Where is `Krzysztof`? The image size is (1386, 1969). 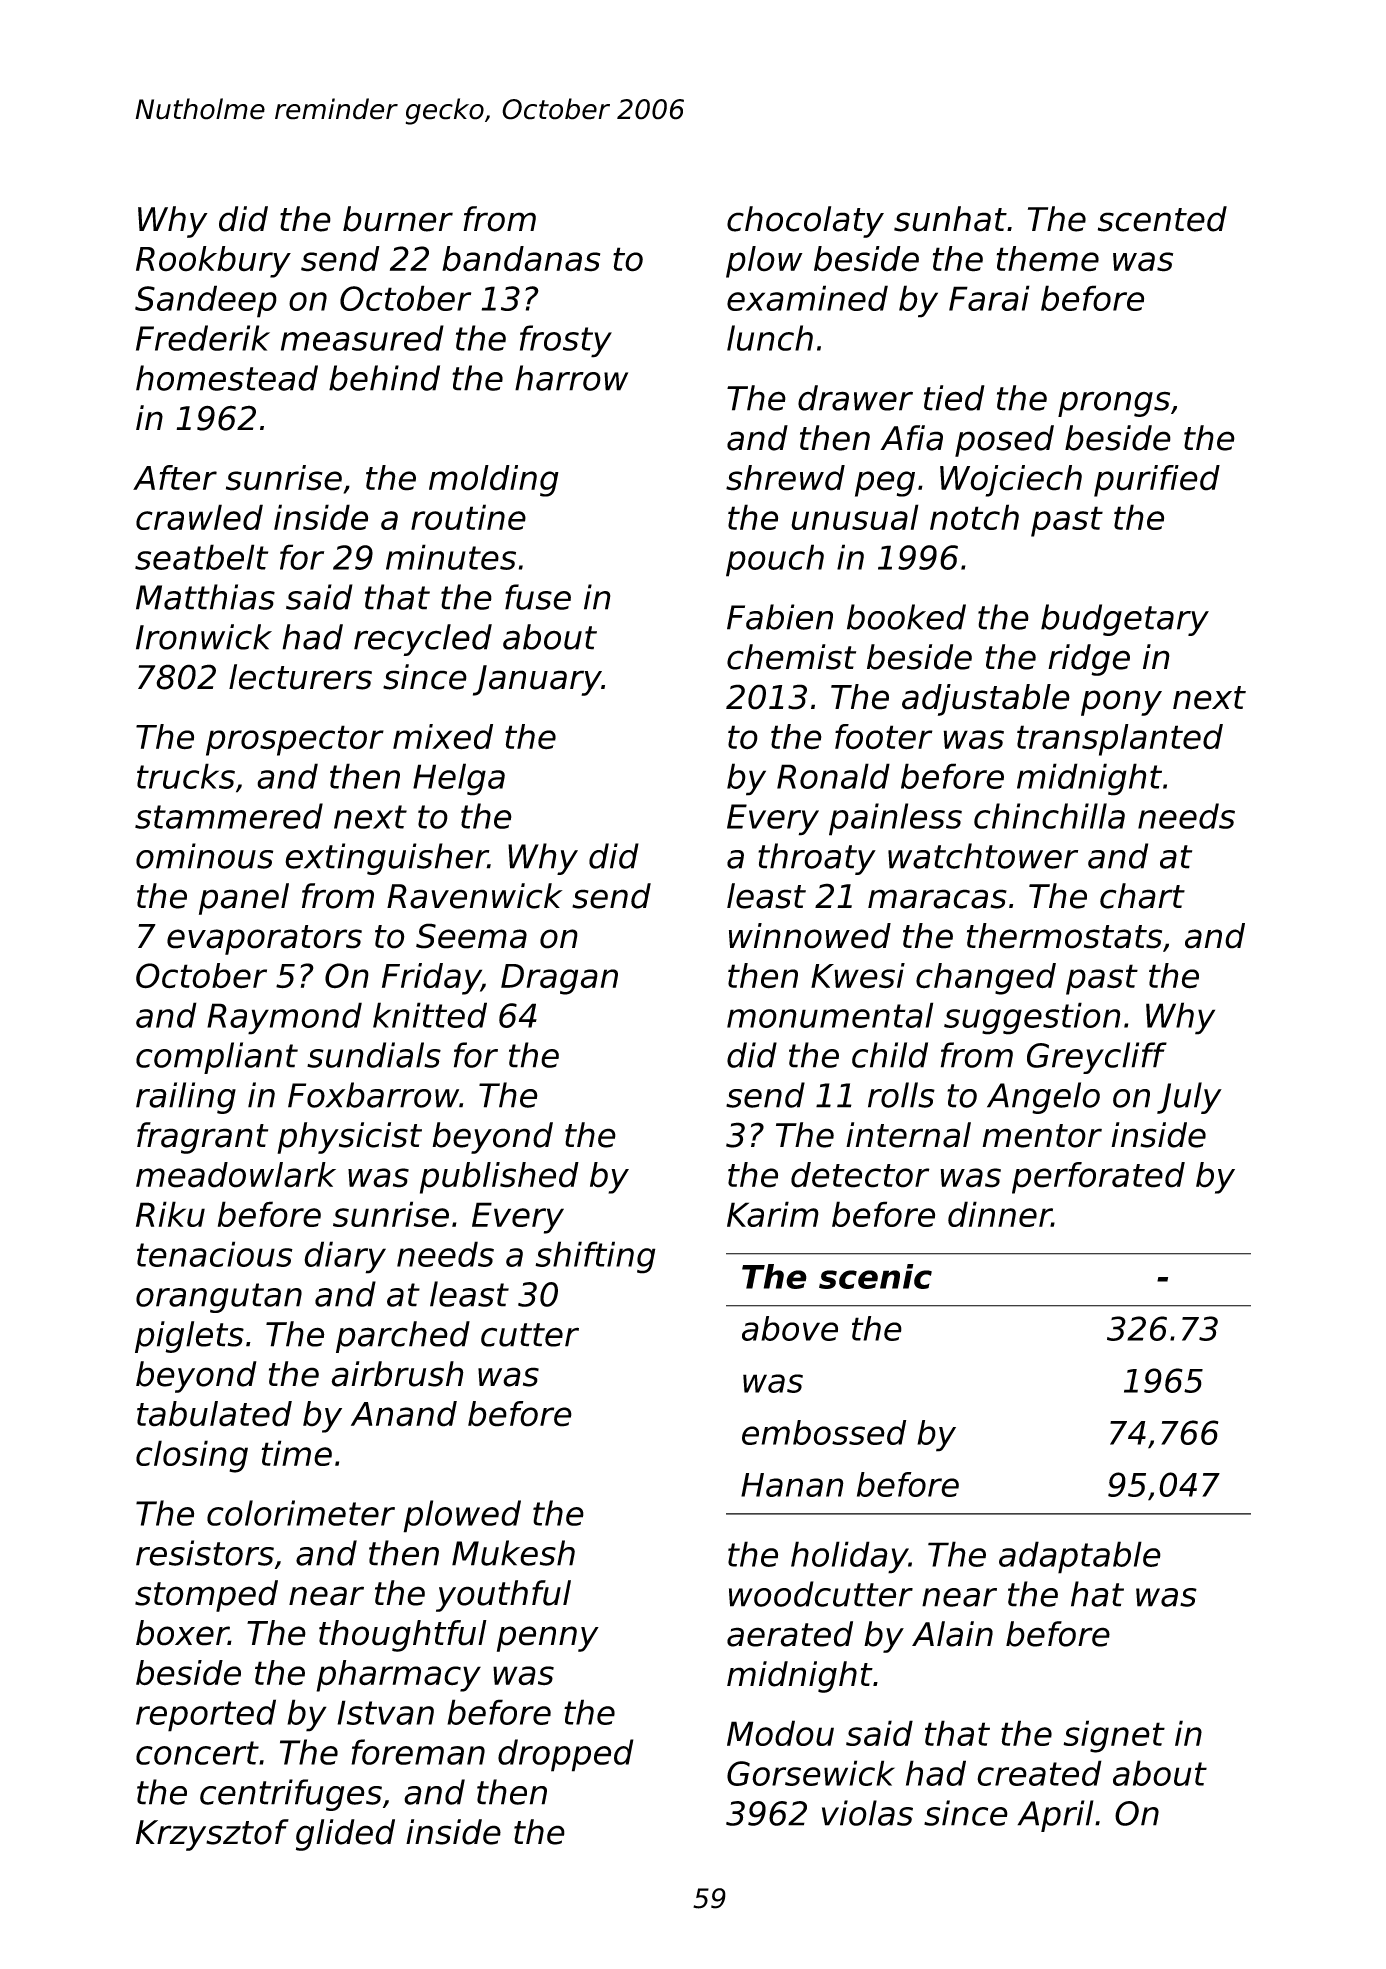 Krzysztof is located at coordinates (212, 1835).
